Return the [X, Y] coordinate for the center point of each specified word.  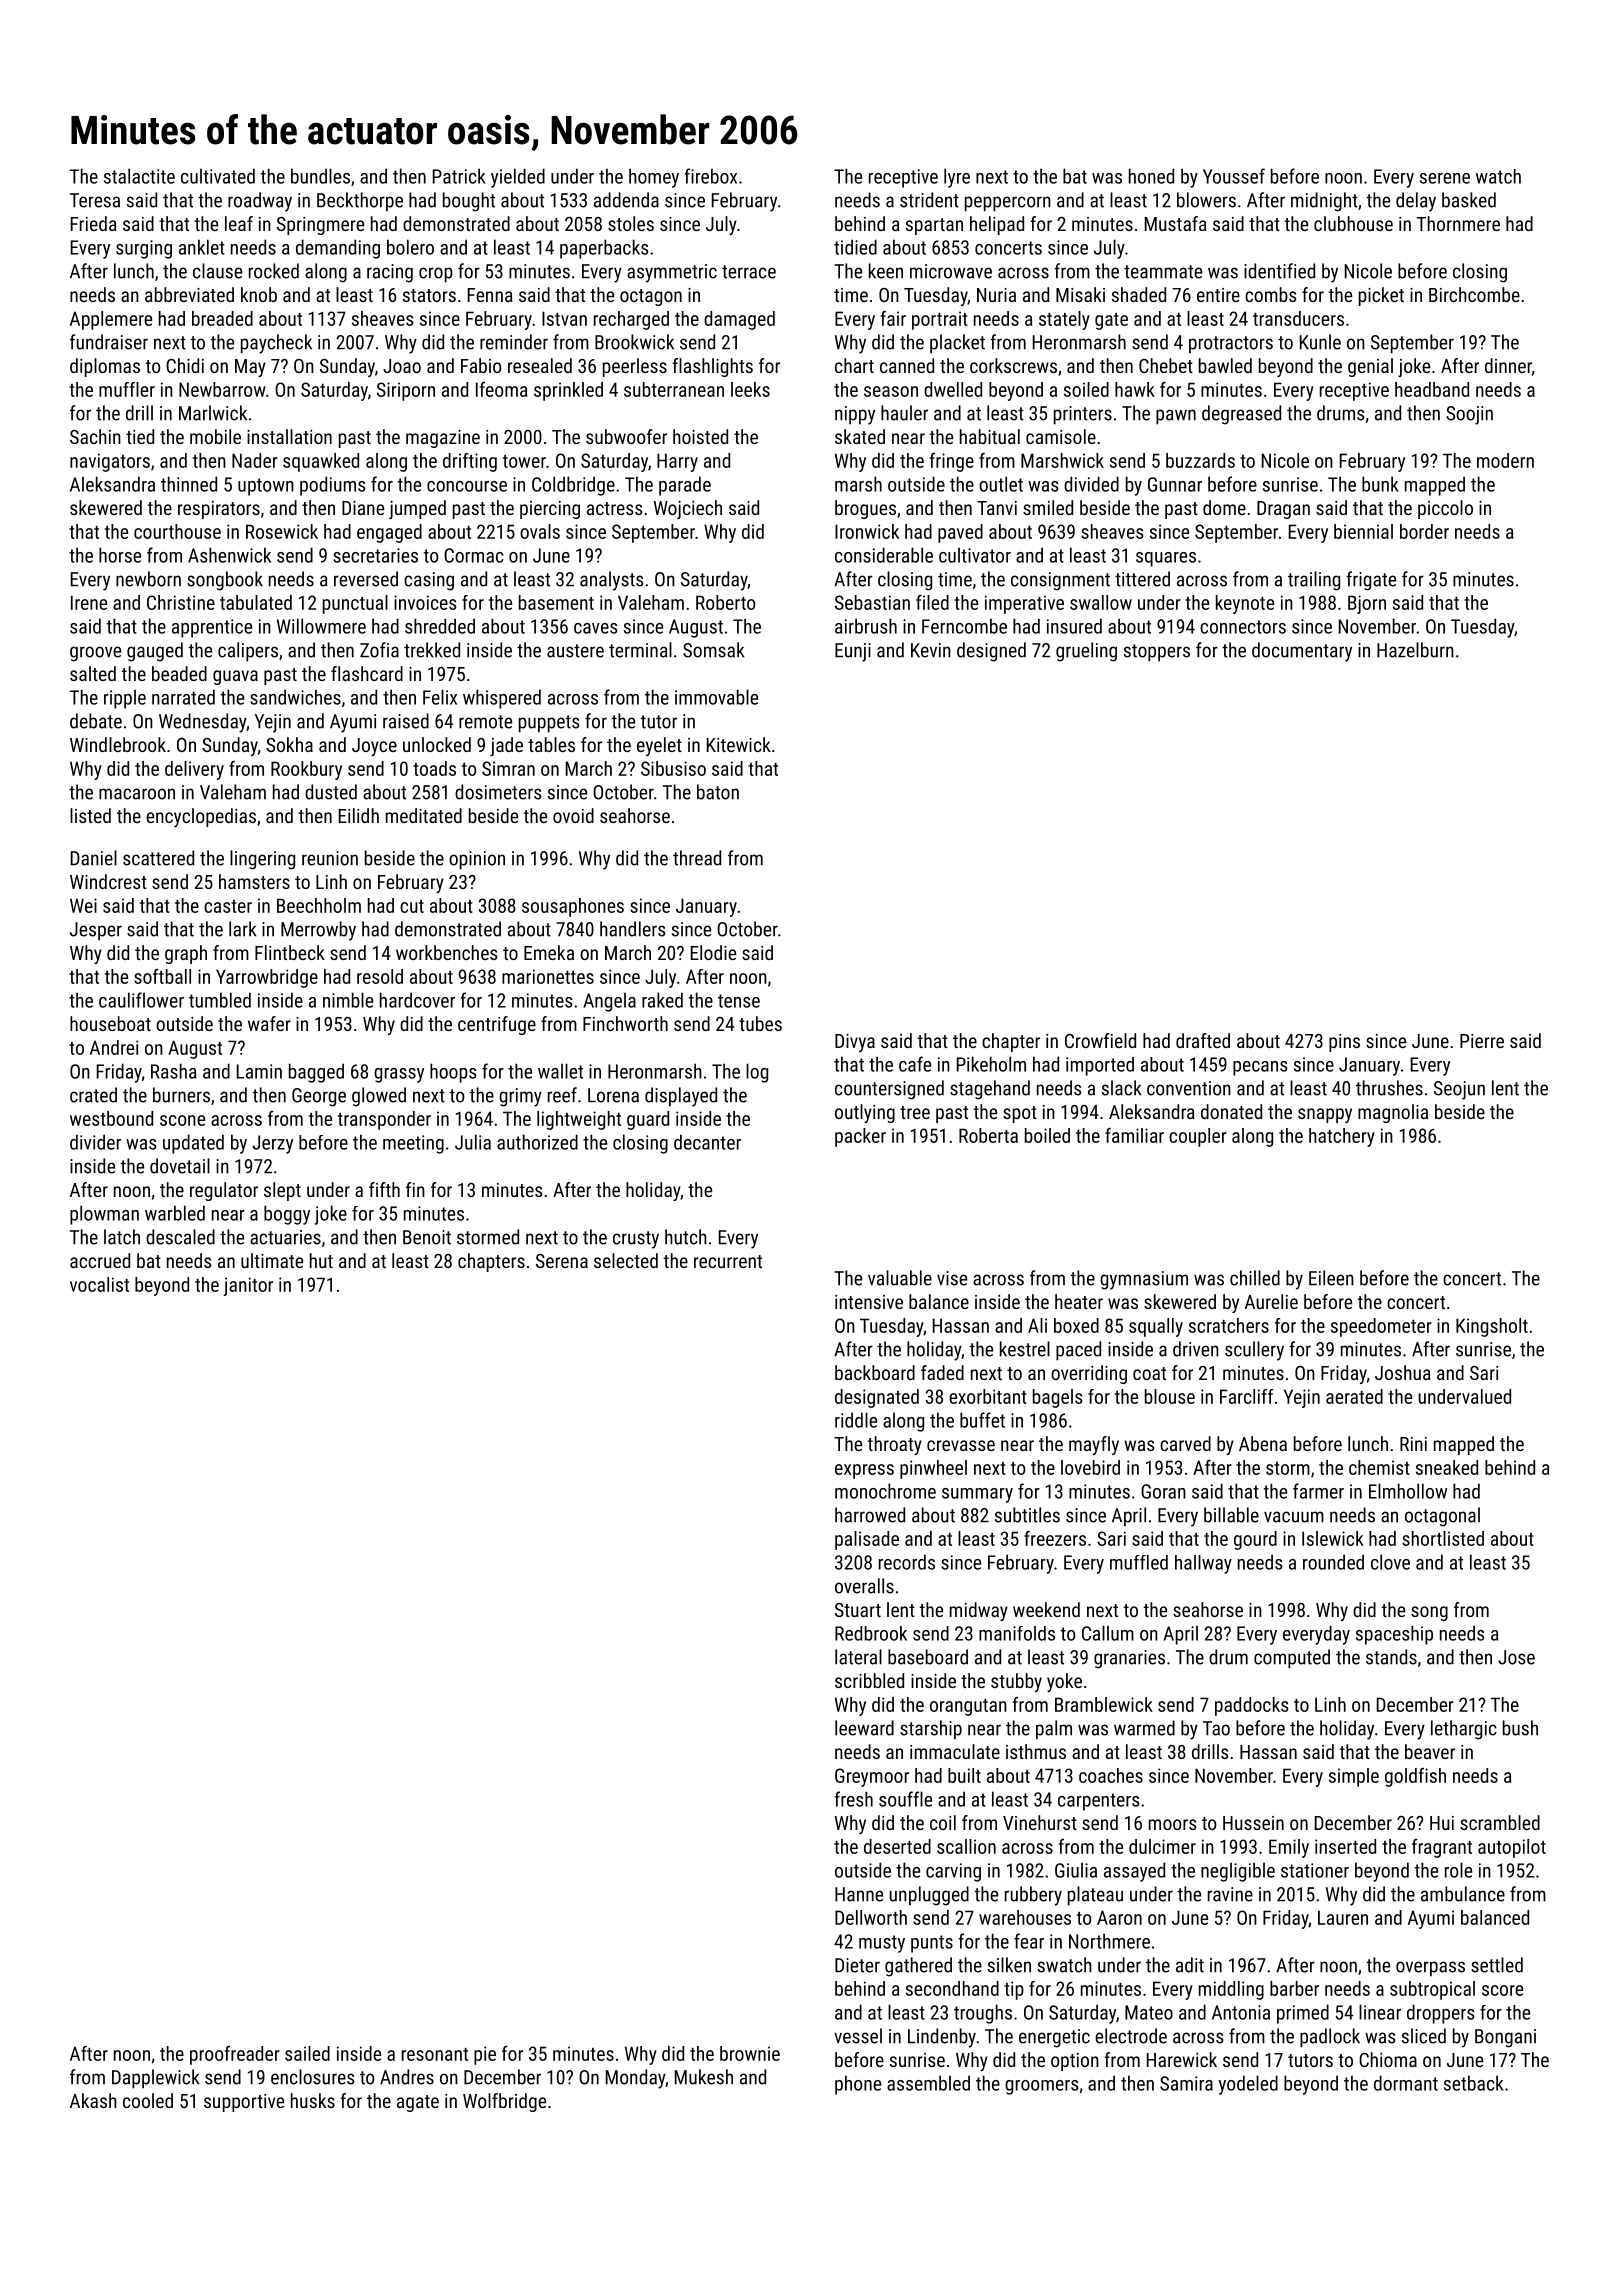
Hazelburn [1415, 650]
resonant [435, 2054]
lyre [957, 178]
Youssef [1234, 176]
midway [979, 1611]
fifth [384, 1189]
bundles [320, 176]
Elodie [713, 952]
